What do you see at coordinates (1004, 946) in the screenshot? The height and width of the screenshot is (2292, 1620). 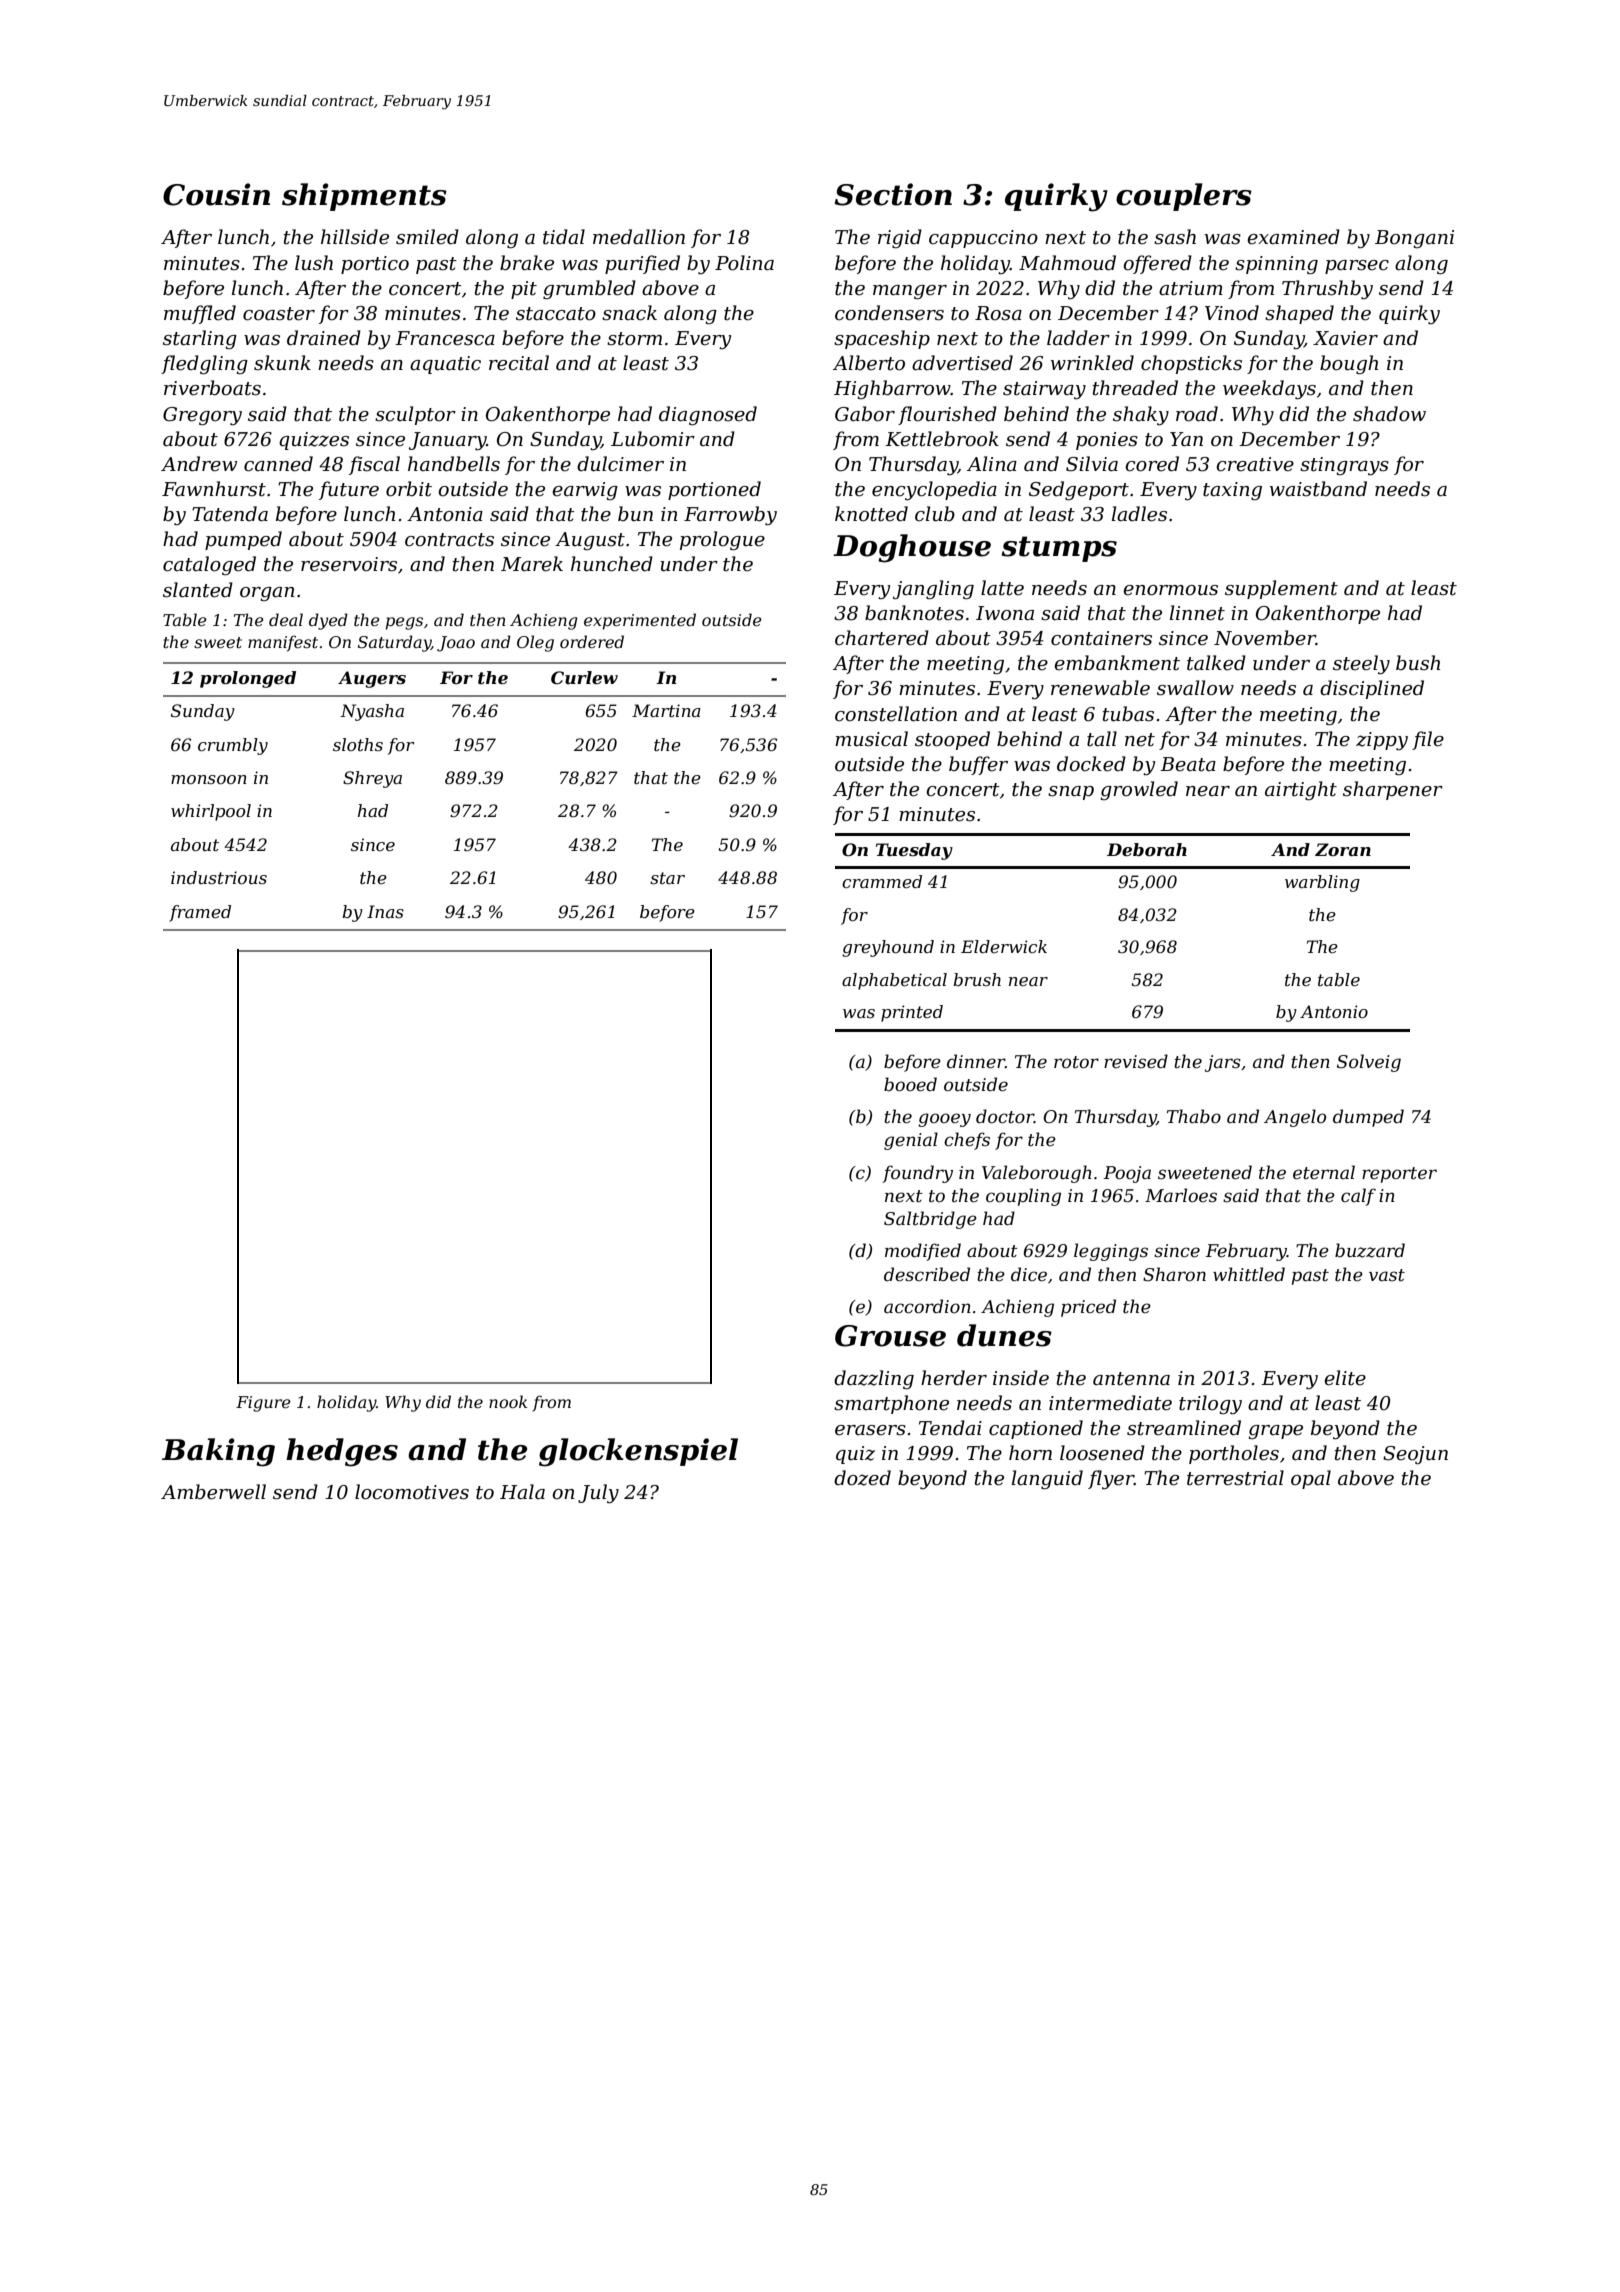 I see `Elderwick` at bounding box center [1004, 946].
